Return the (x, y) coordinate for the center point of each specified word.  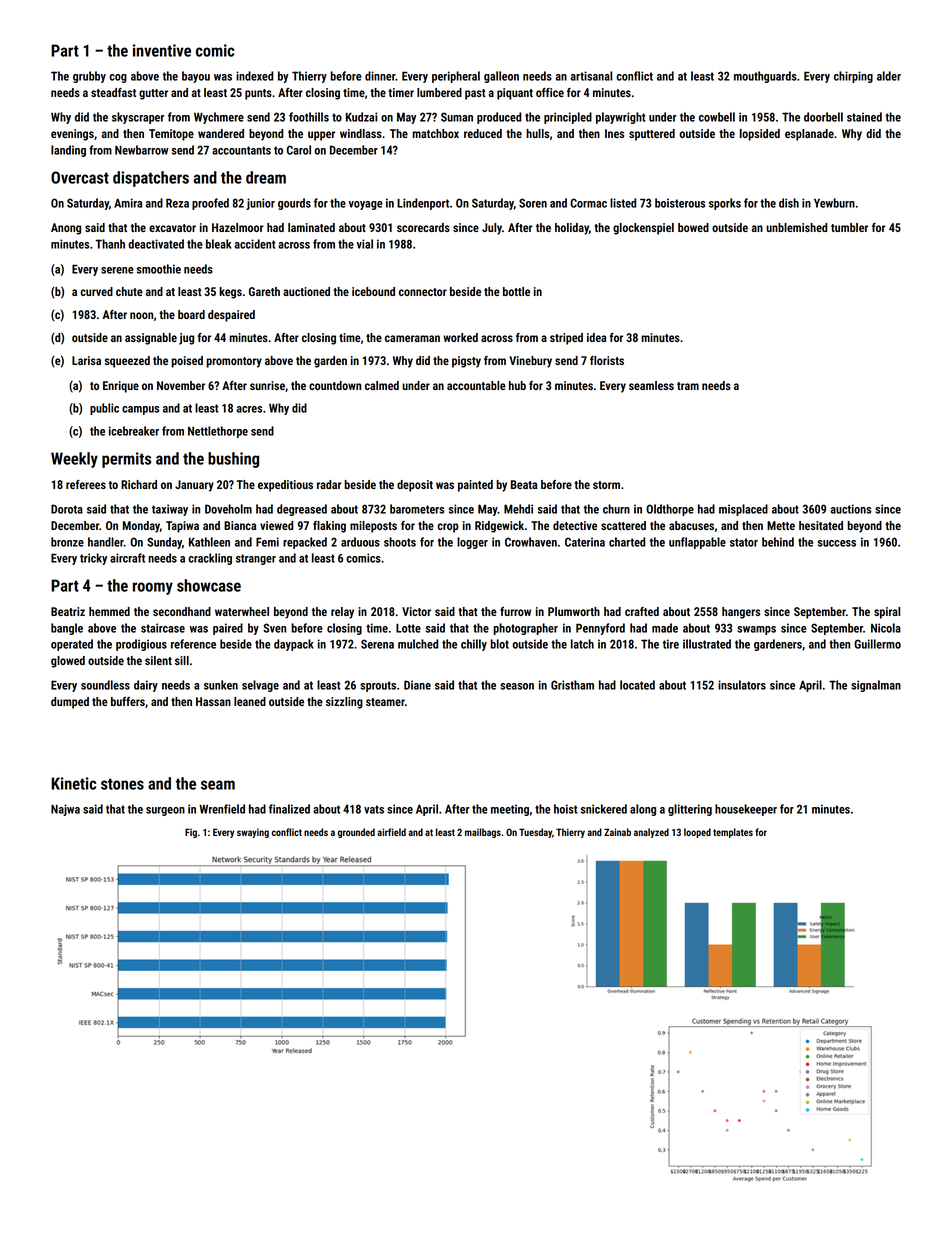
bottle (516, 291)
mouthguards (765, 77)
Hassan (213, 701)
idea (596, 337)
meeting (510, 810)
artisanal (591, 76)
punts (258, 94)
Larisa (86, 360)
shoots (400, 542)
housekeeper (746, 810)
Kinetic (73, 783)
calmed (382, 385)
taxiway (170, 510)
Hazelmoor (238, 227)
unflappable (697, 543)
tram (688, 386)
